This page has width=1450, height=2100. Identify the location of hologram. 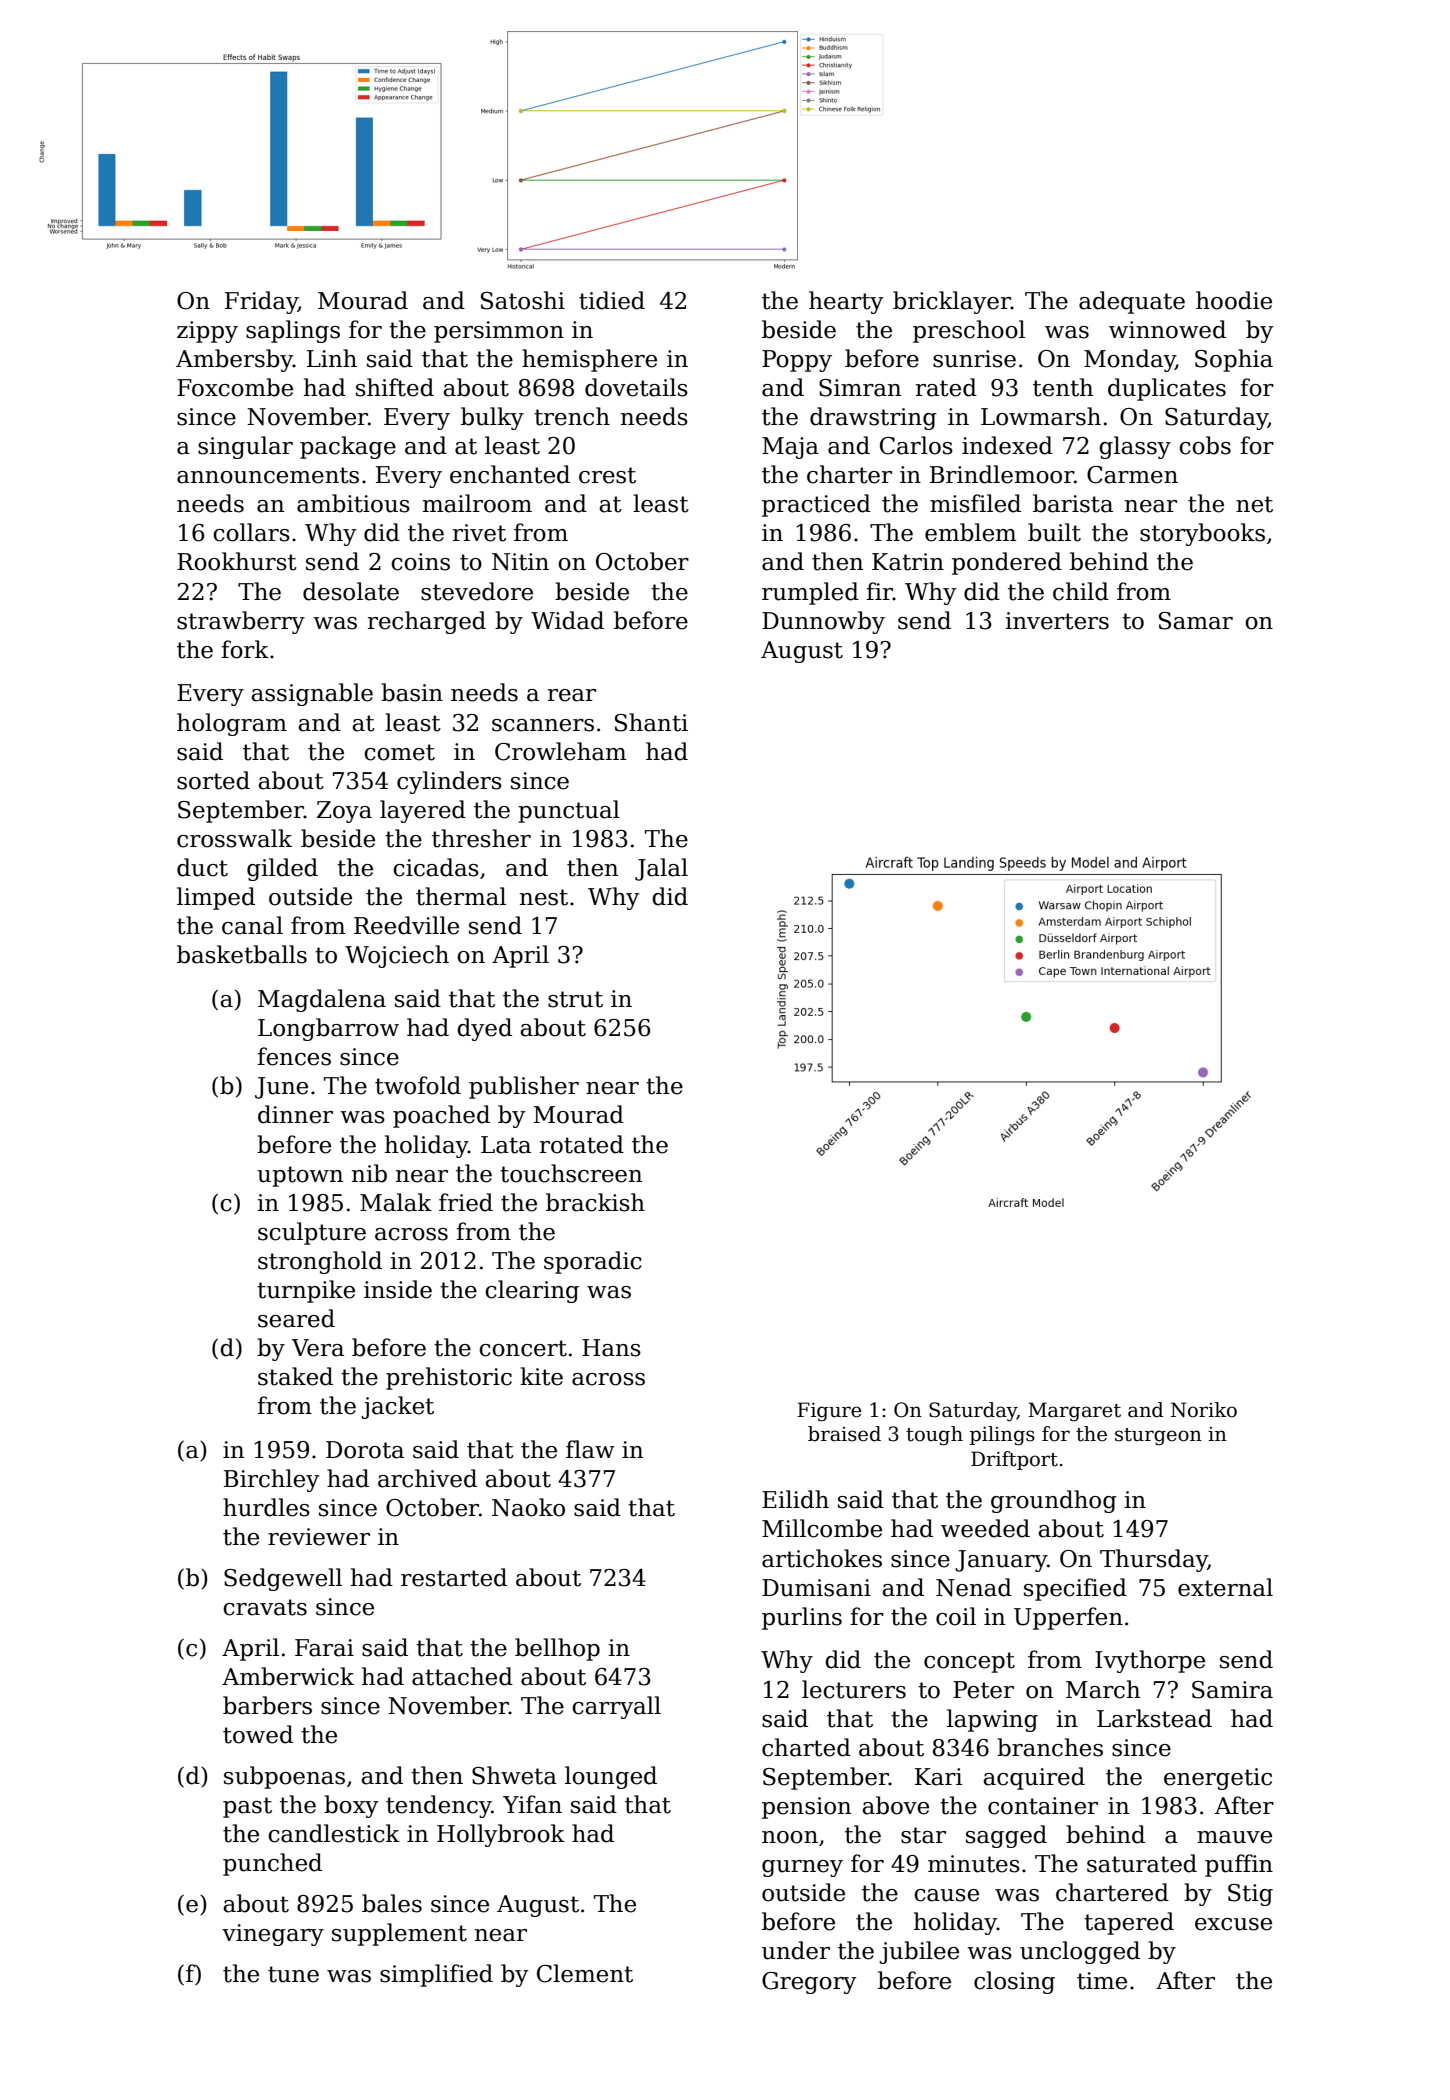
(232, 724).
